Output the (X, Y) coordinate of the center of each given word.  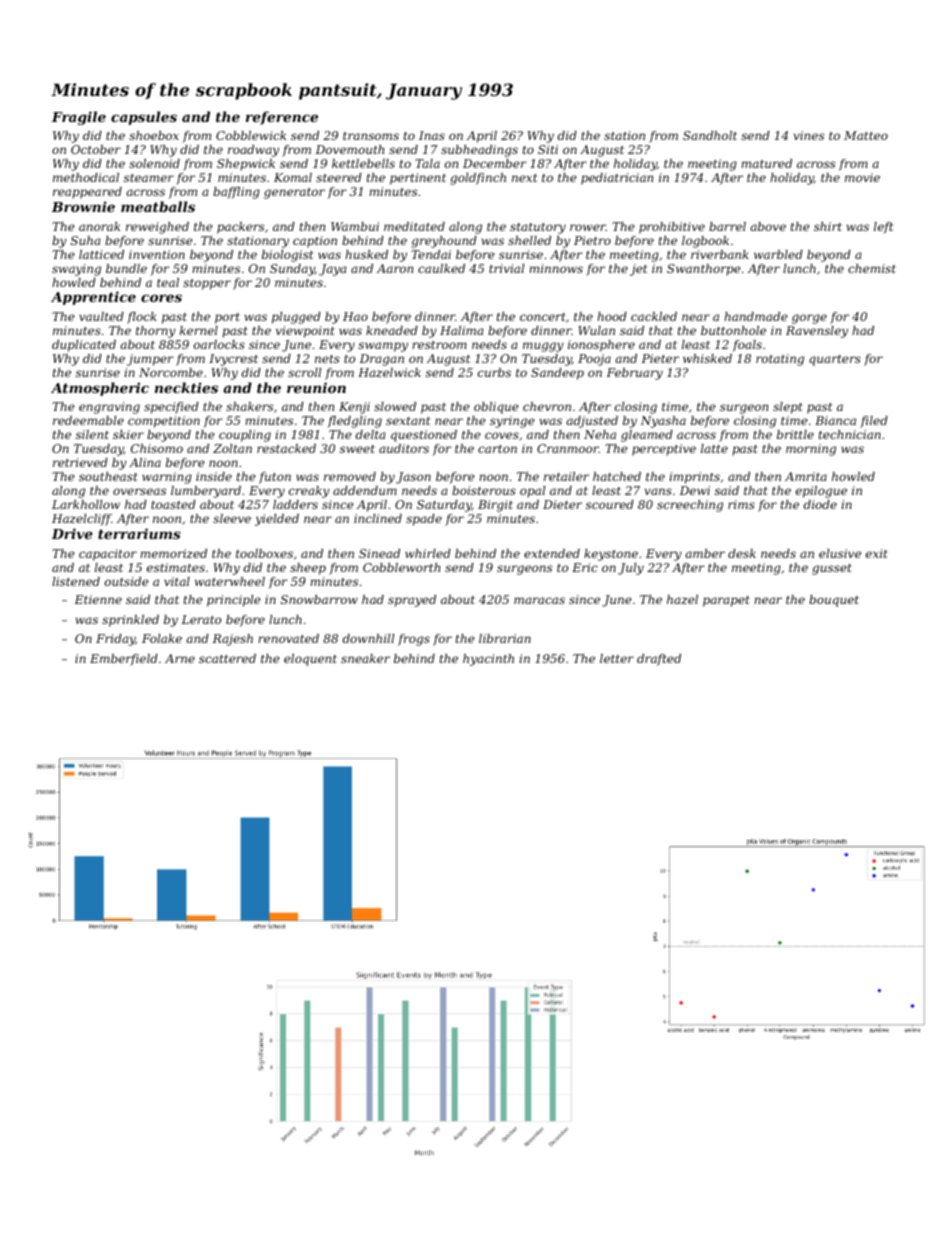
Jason (413, 478)
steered (339, 177)
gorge (809, 319)
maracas (539, 600)
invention (157, 254)
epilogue (821, 492)
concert (543, 317)
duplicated (84, 346)
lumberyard (206, 492)
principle (234, 601)
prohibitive (672, 228)
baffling (236, 193)
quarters (835, 360)
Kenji (354, 408)
